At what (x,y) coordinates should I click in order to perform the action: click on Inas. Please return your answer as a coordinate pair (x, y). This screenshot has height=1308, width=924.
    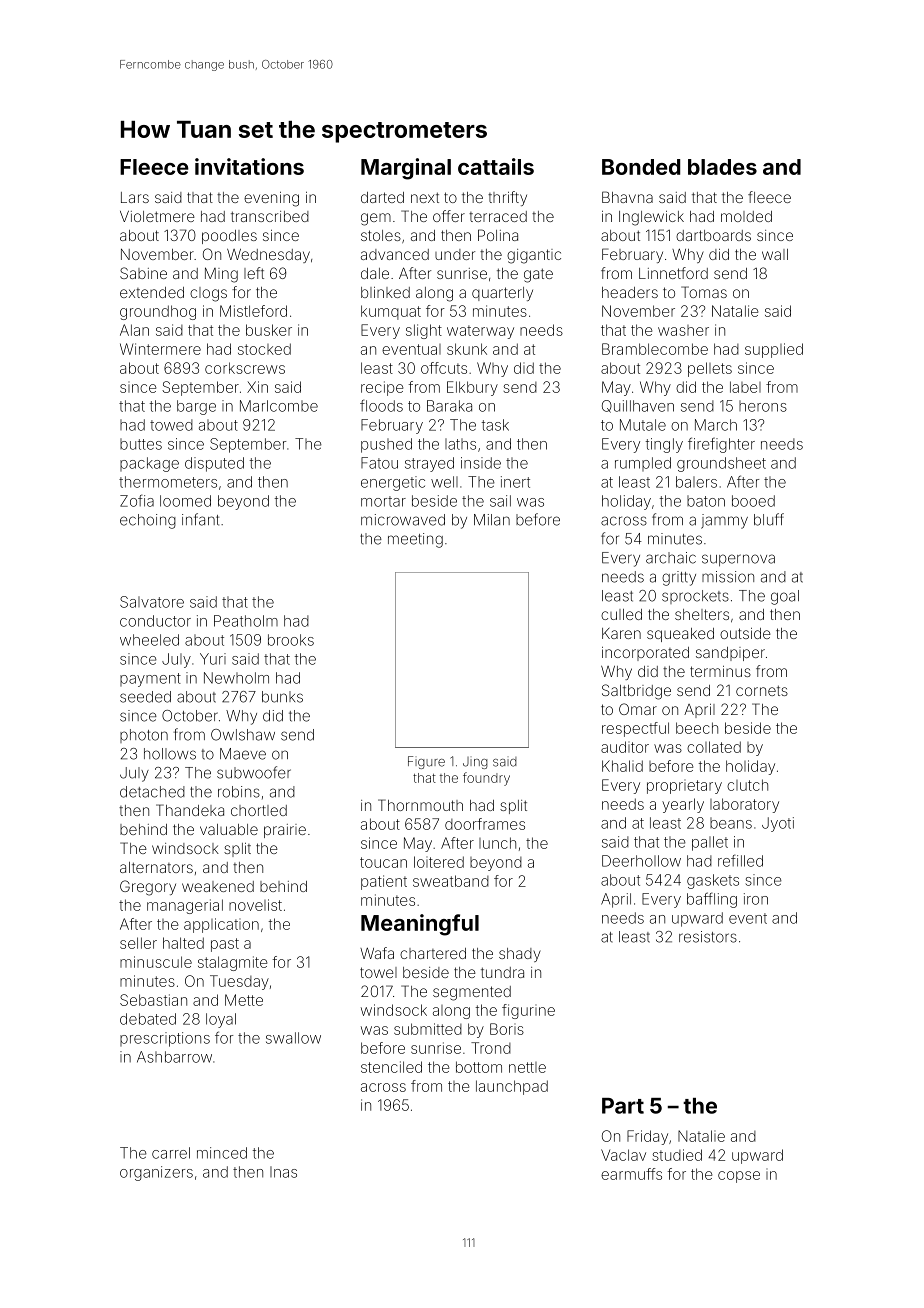
    Looking at the image, I should click on (283, 1172).
